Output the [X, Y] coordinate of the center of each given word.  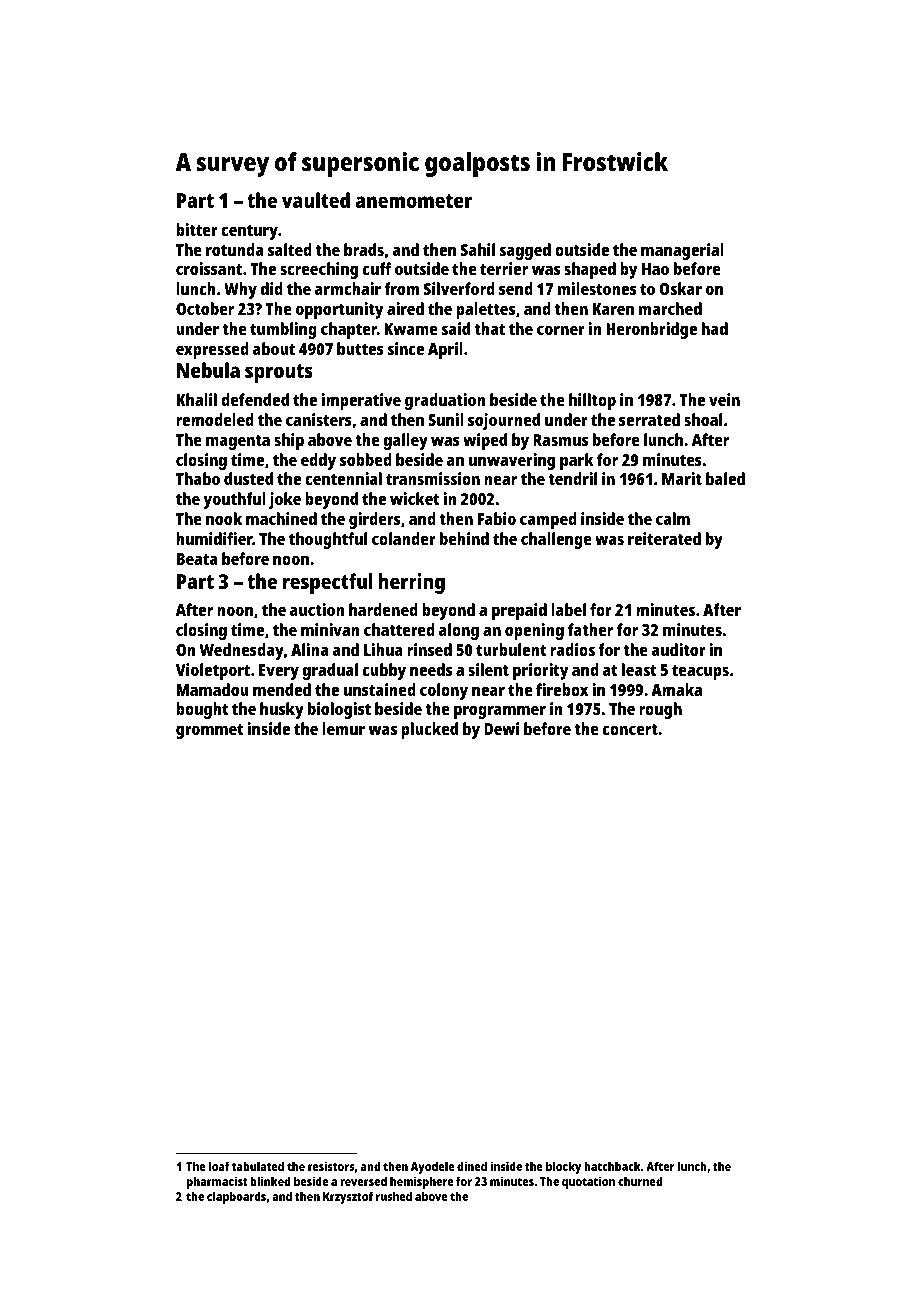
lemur [343, 728]
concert [630, 729]
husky [282, 710]
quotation [588, 1182]
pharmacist [217, 1182]
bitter [197, 229]
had [715, 328]
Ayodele [432, 1167]
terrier [504, 268]
